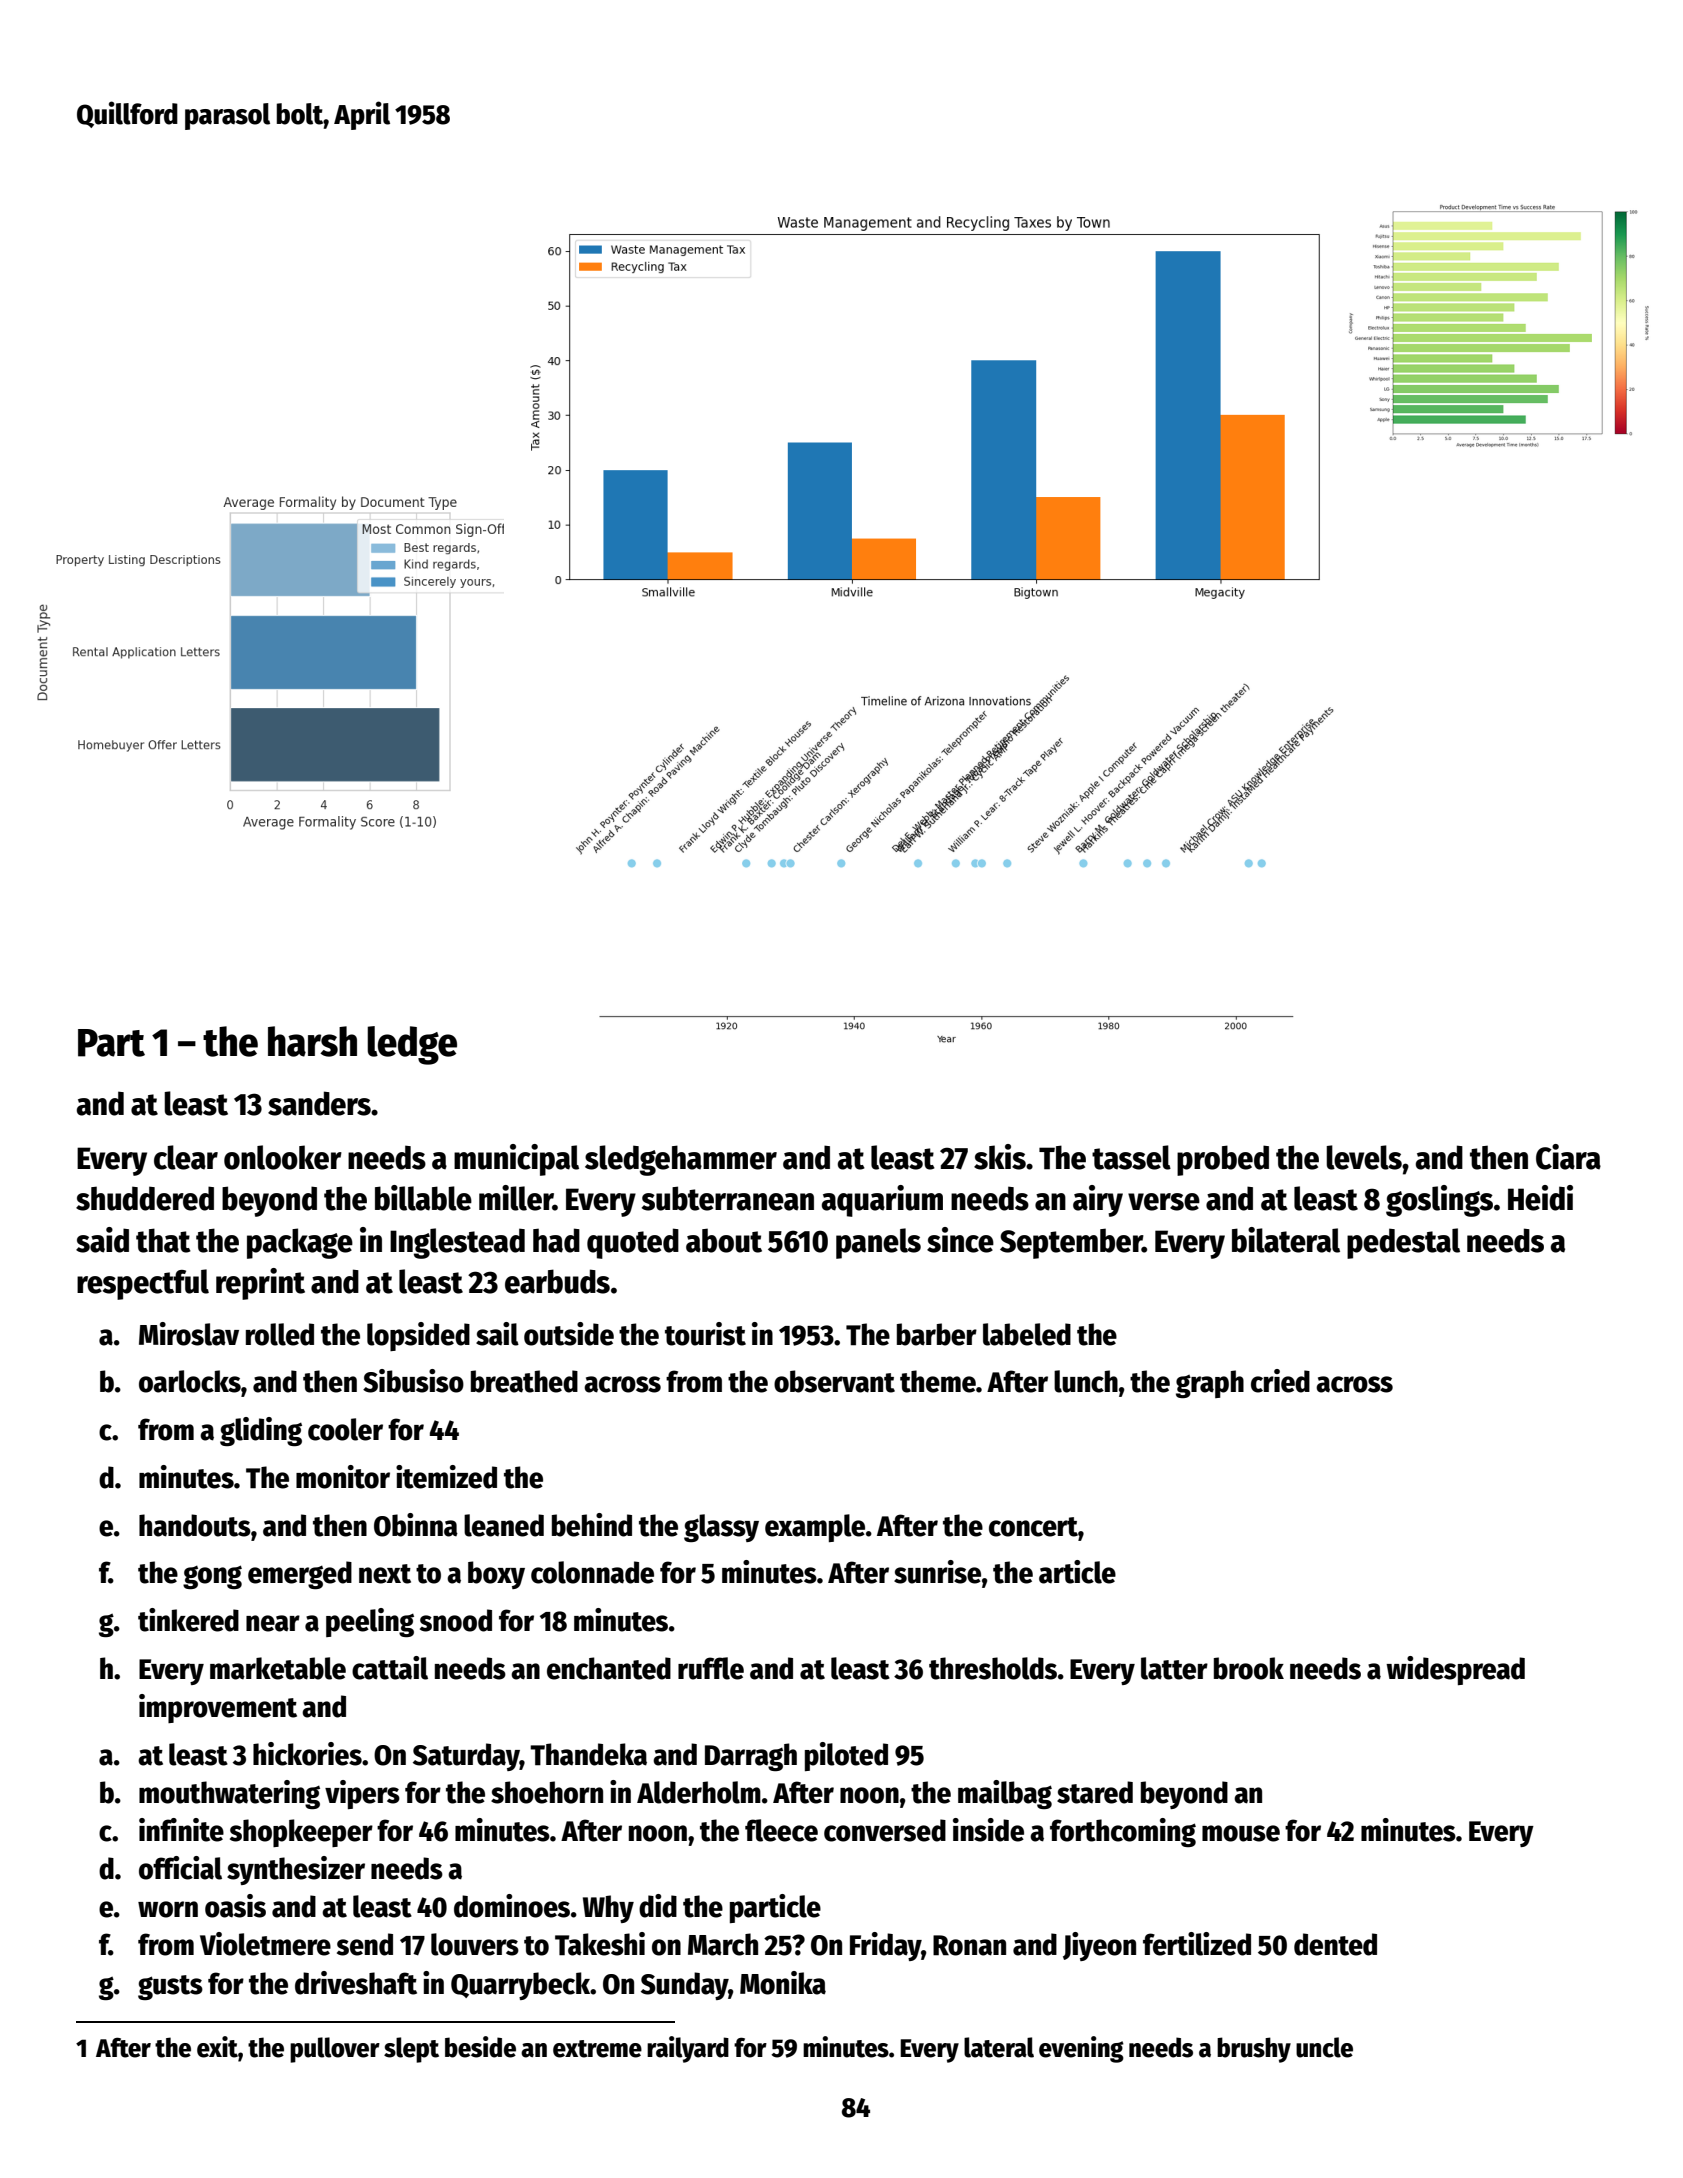 The image size is (1683, 2178). Describe the element at coordinates (385, 1574) in the screenshot. I see `next` at that location.
